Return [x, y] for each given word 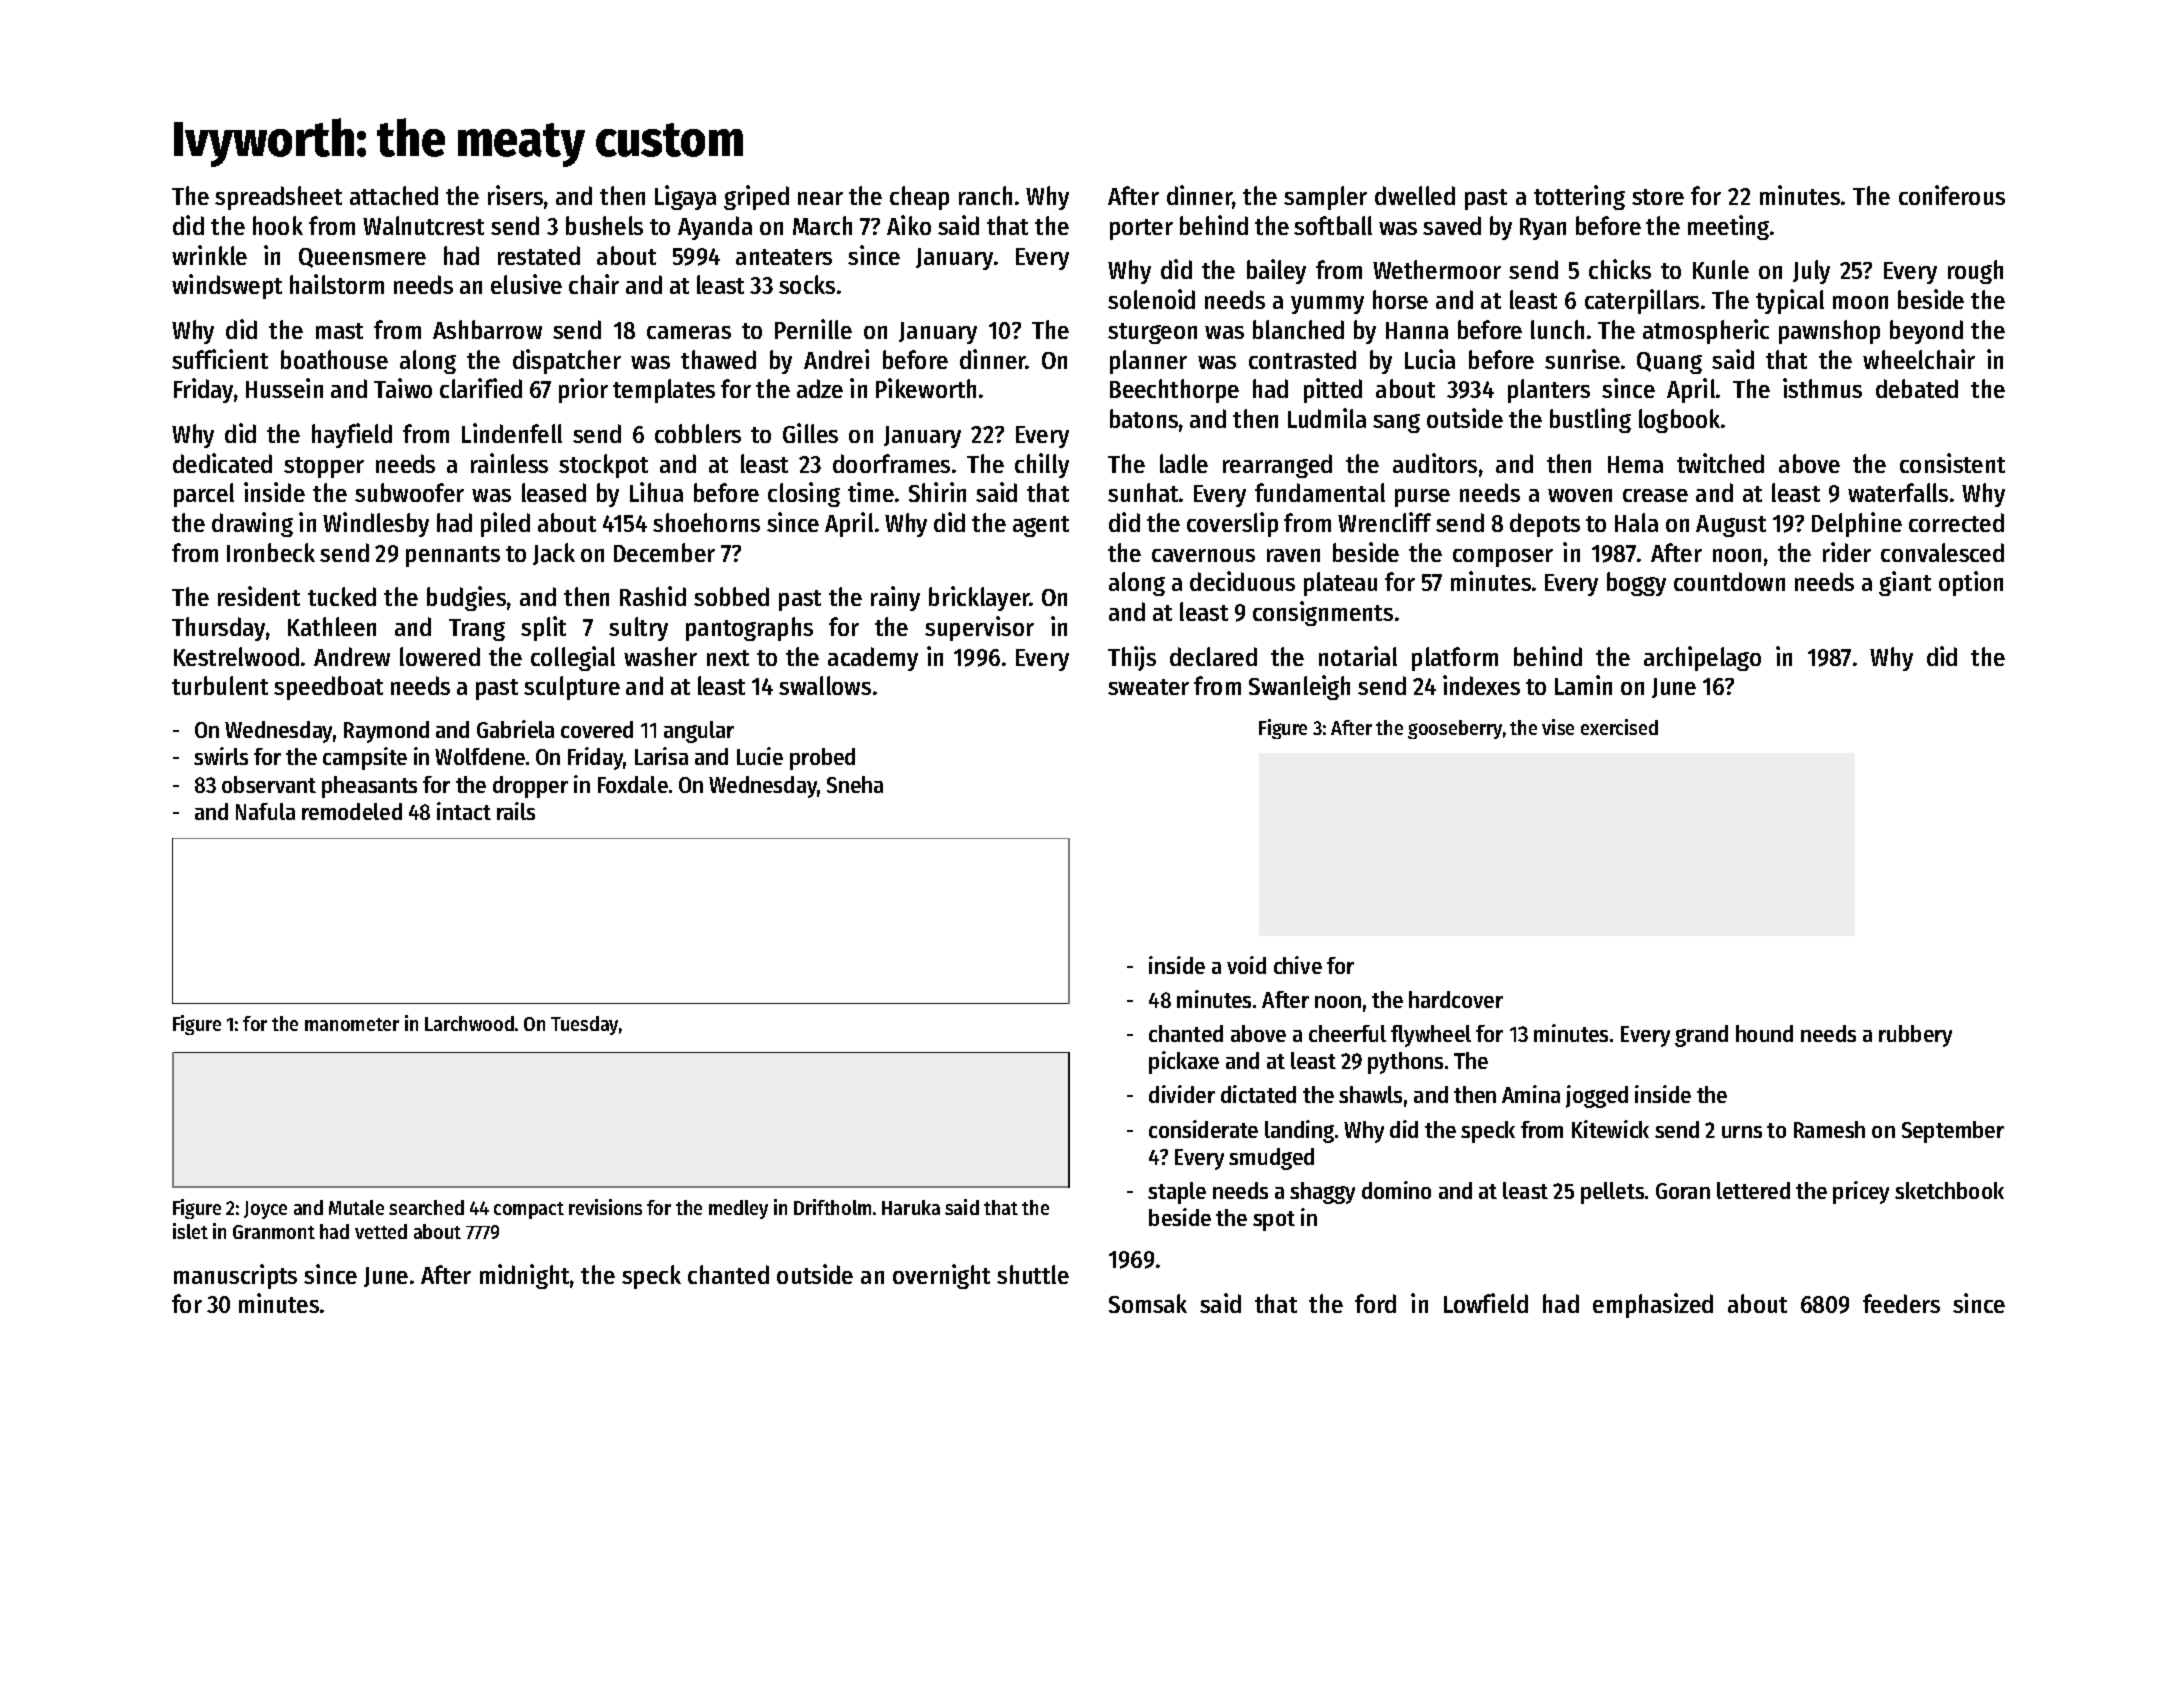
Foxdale [633, 784]
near [820, 198]
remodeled [352, 811]
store [1658, 197]
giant [1905, 583]
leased [554, 492]
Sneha [855, 784]
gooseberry [1455, 729]
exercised [1619, 727]
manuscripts [235, 1276]
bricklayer [979, 598]
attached [394, 195]
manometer [352, 1024]
